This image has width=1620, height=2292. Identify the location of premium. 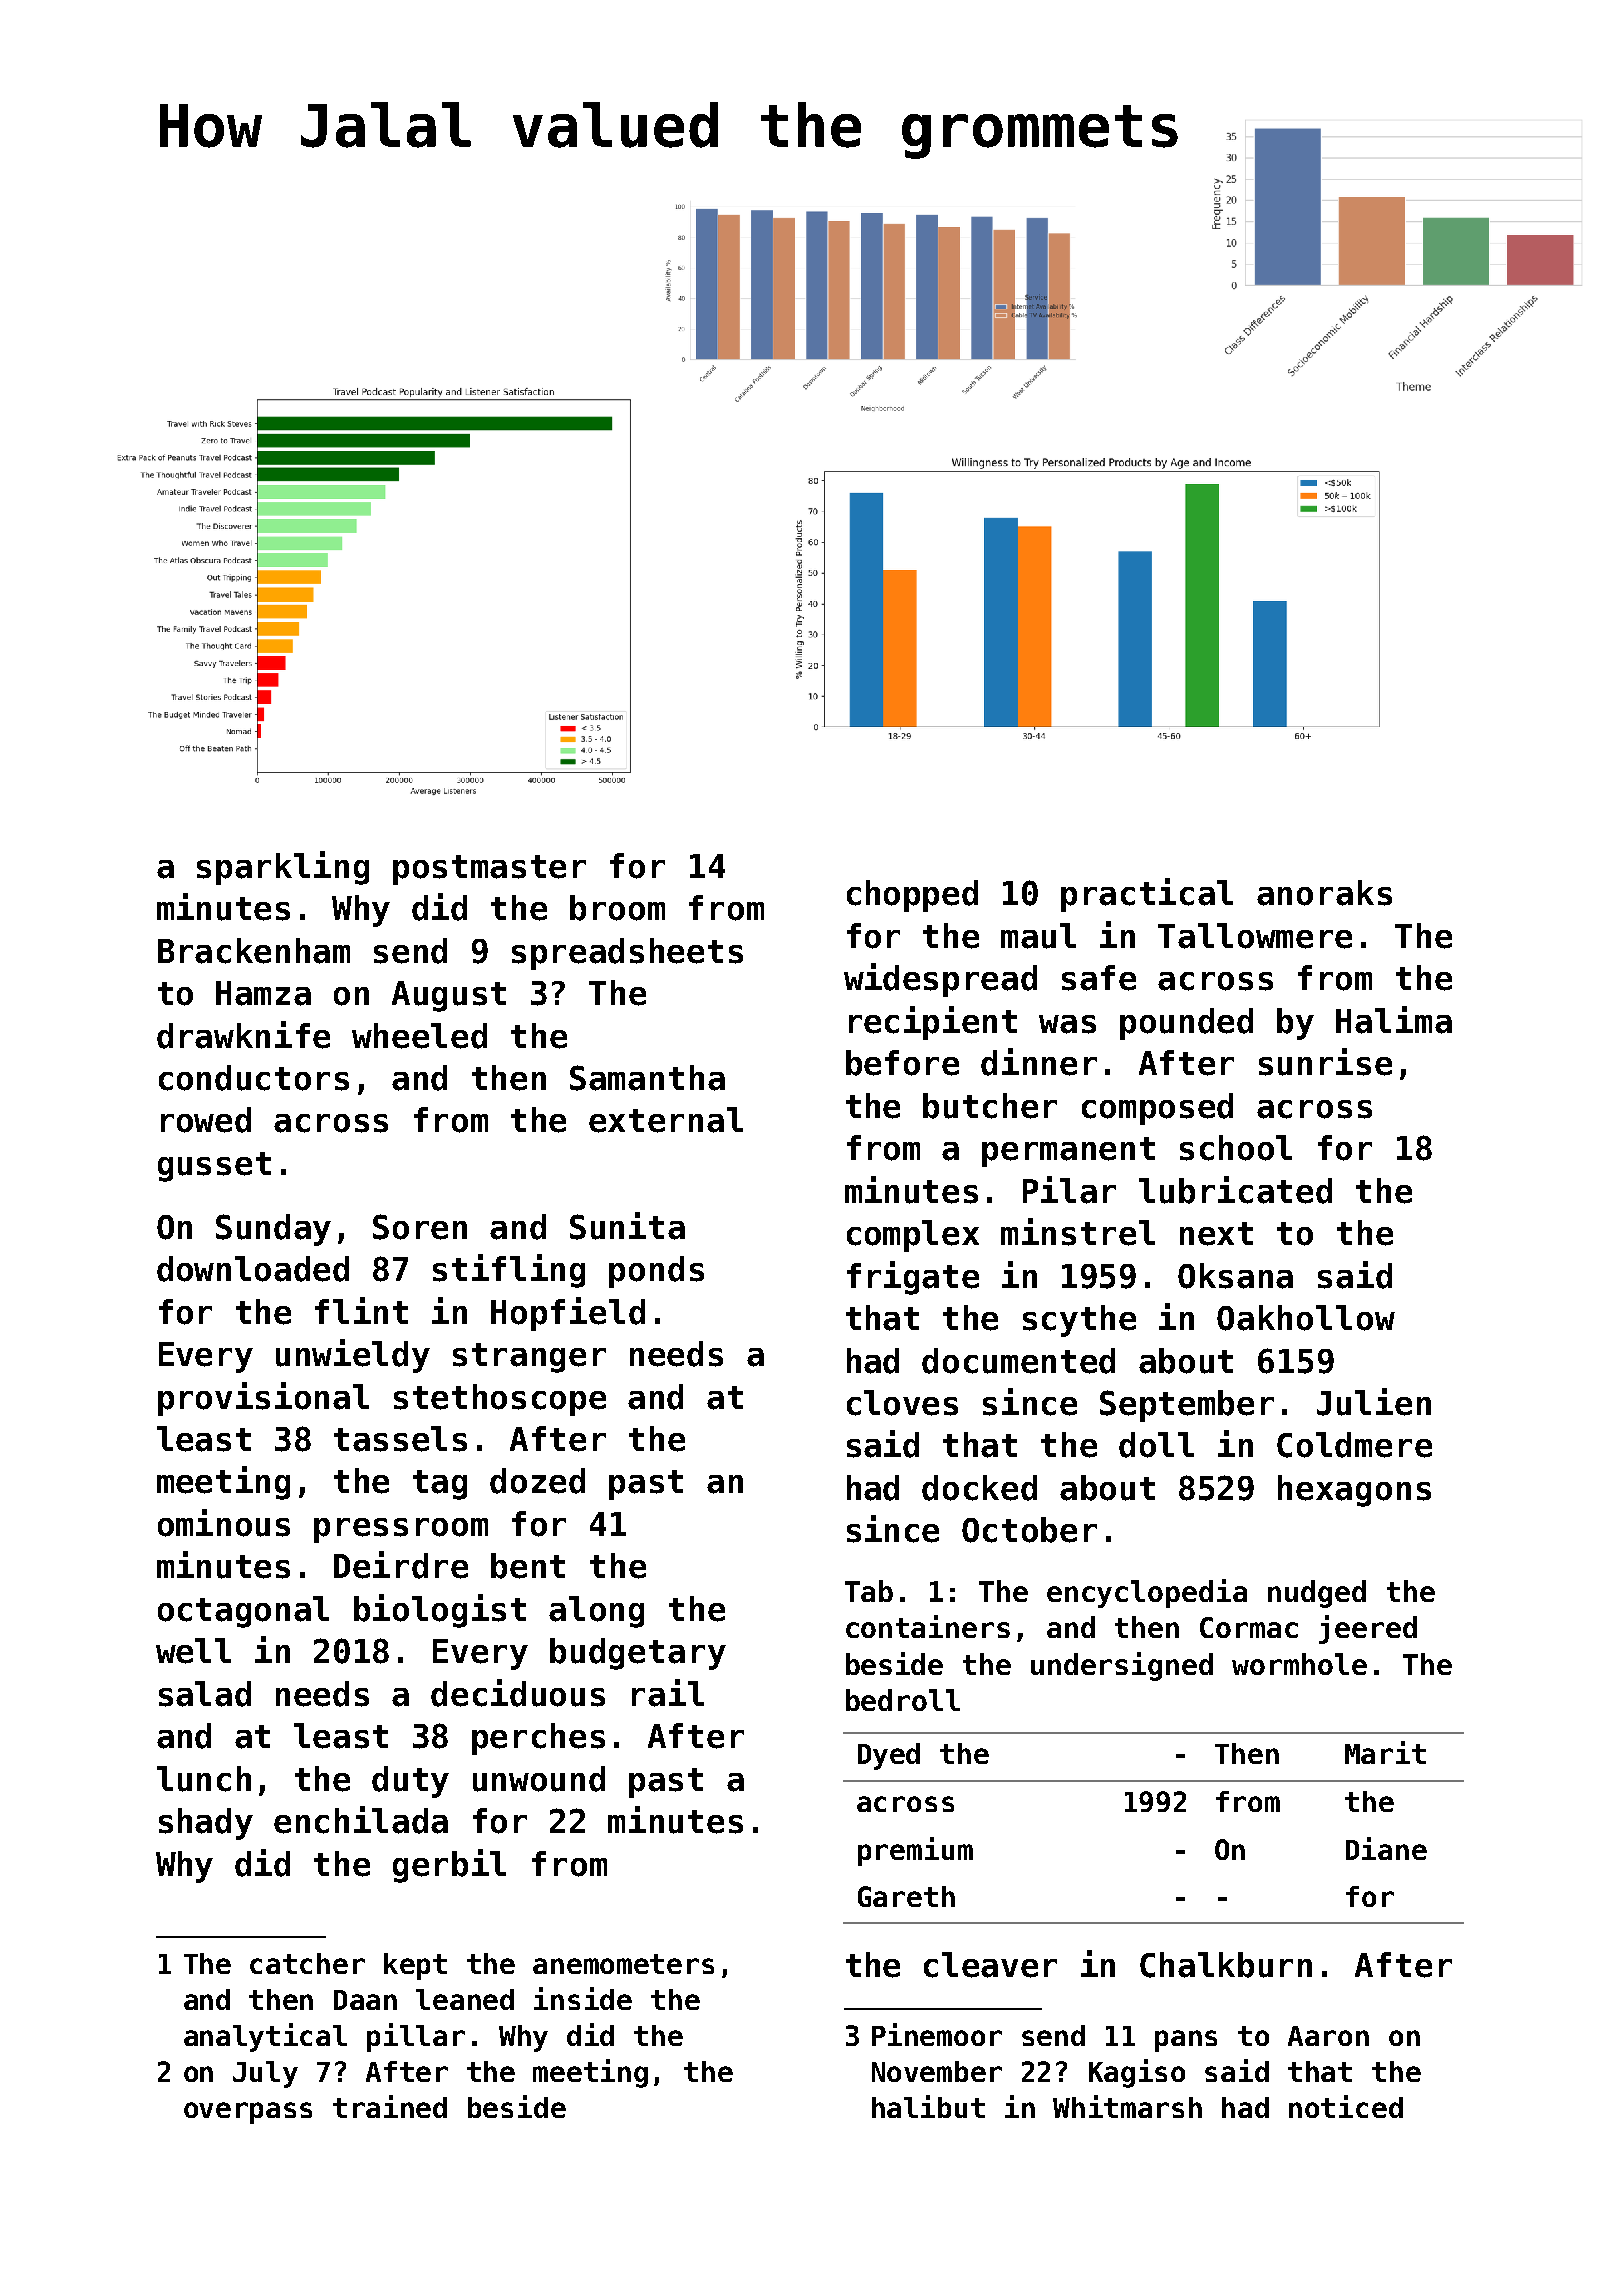
(915, 1851).
